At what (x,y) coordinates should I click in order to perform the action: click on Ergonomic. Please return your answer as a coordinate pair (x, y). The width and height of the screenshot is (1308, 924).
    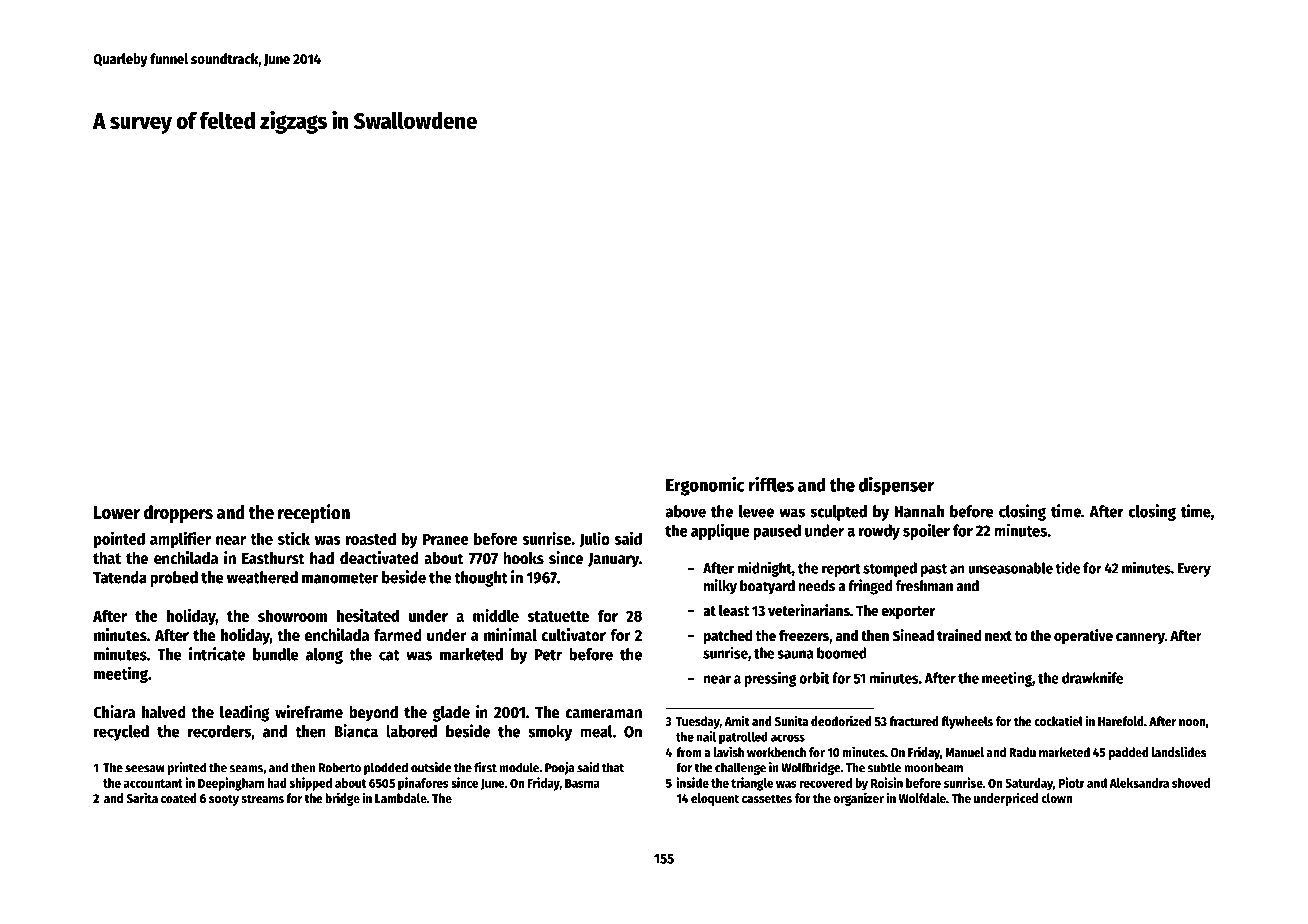
    Looking at the image, I should click on (705, 486).
